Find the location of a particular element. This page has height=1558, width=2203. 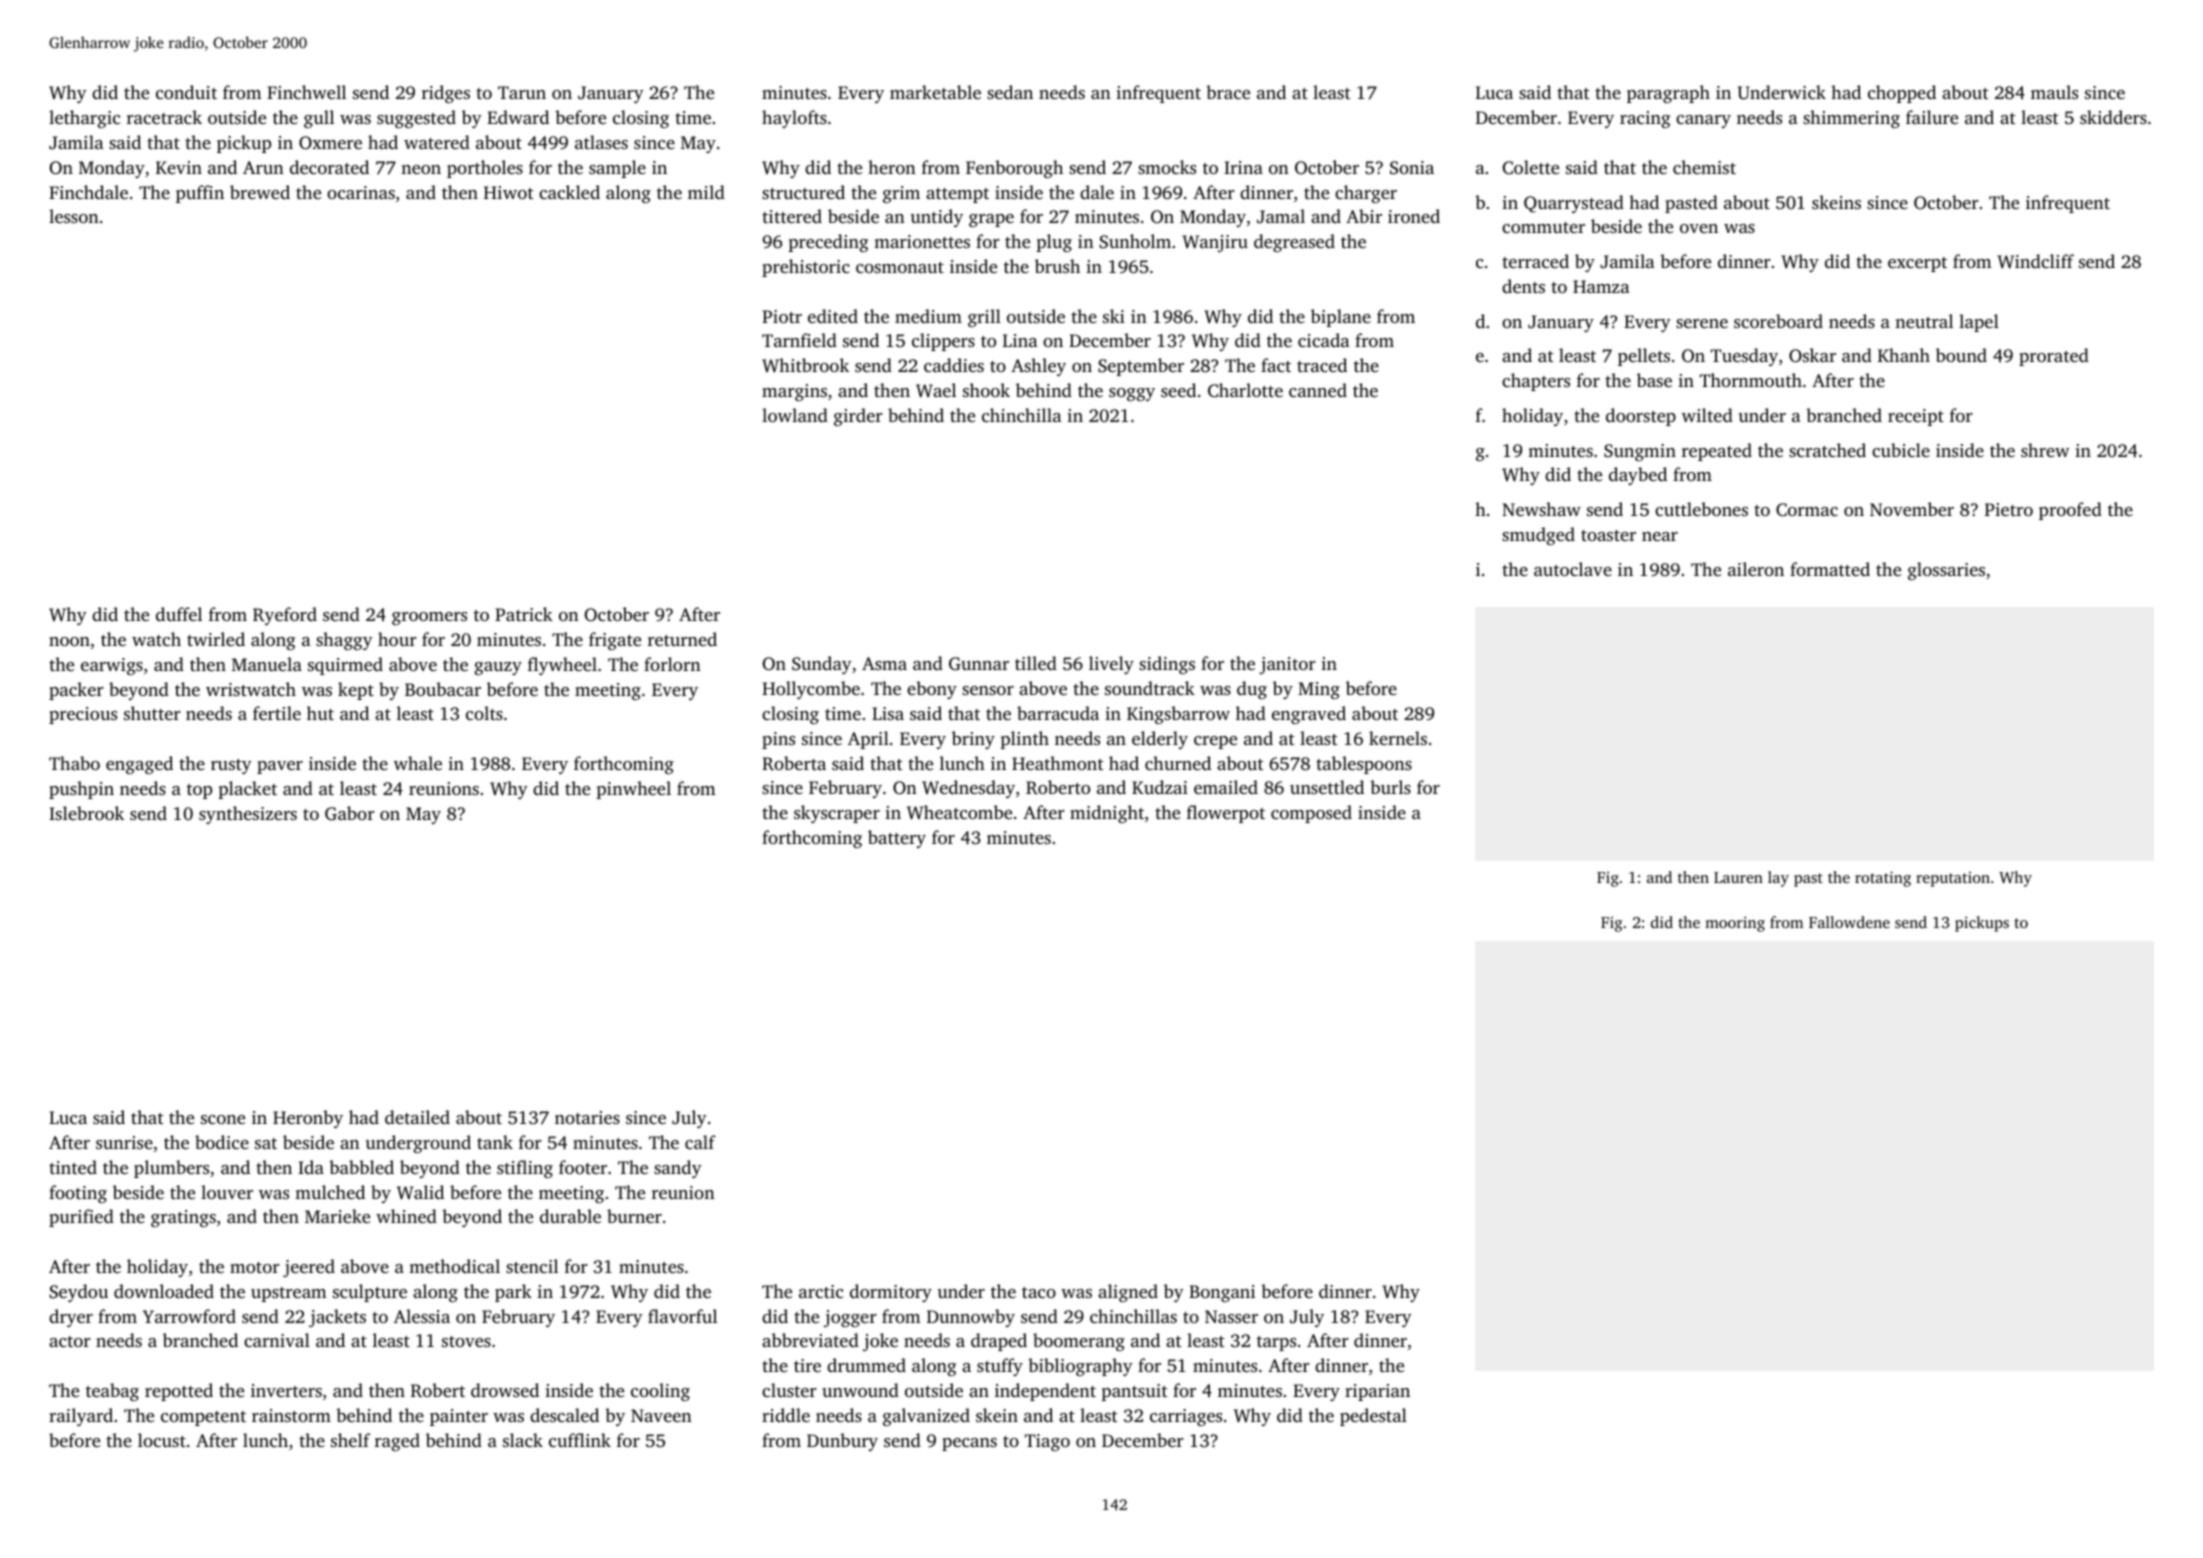

Dunbury is located at coordinates (842, 1442).
